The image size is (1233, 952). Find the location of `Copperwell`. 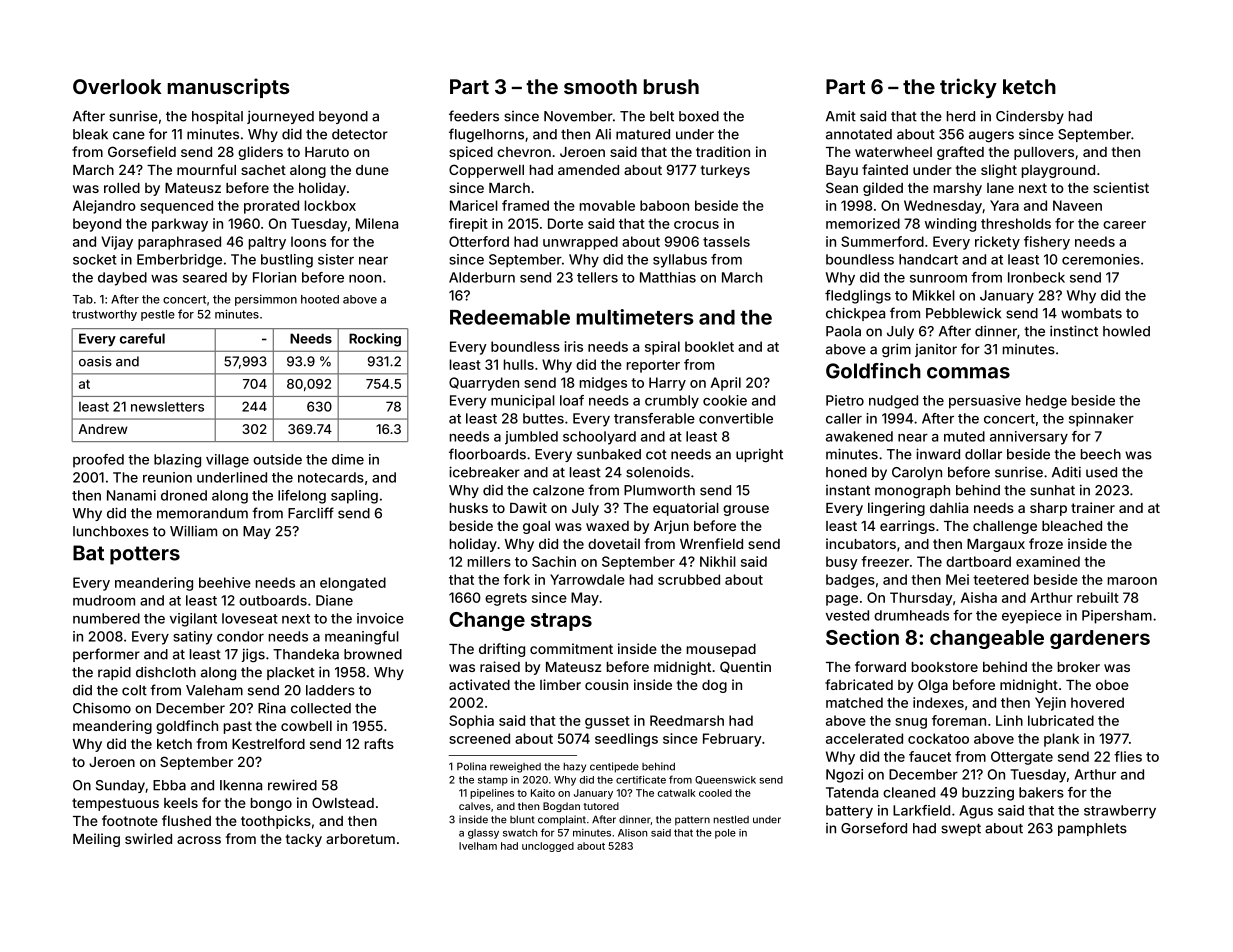

Copperwell is located at coordinates (486, 171).
